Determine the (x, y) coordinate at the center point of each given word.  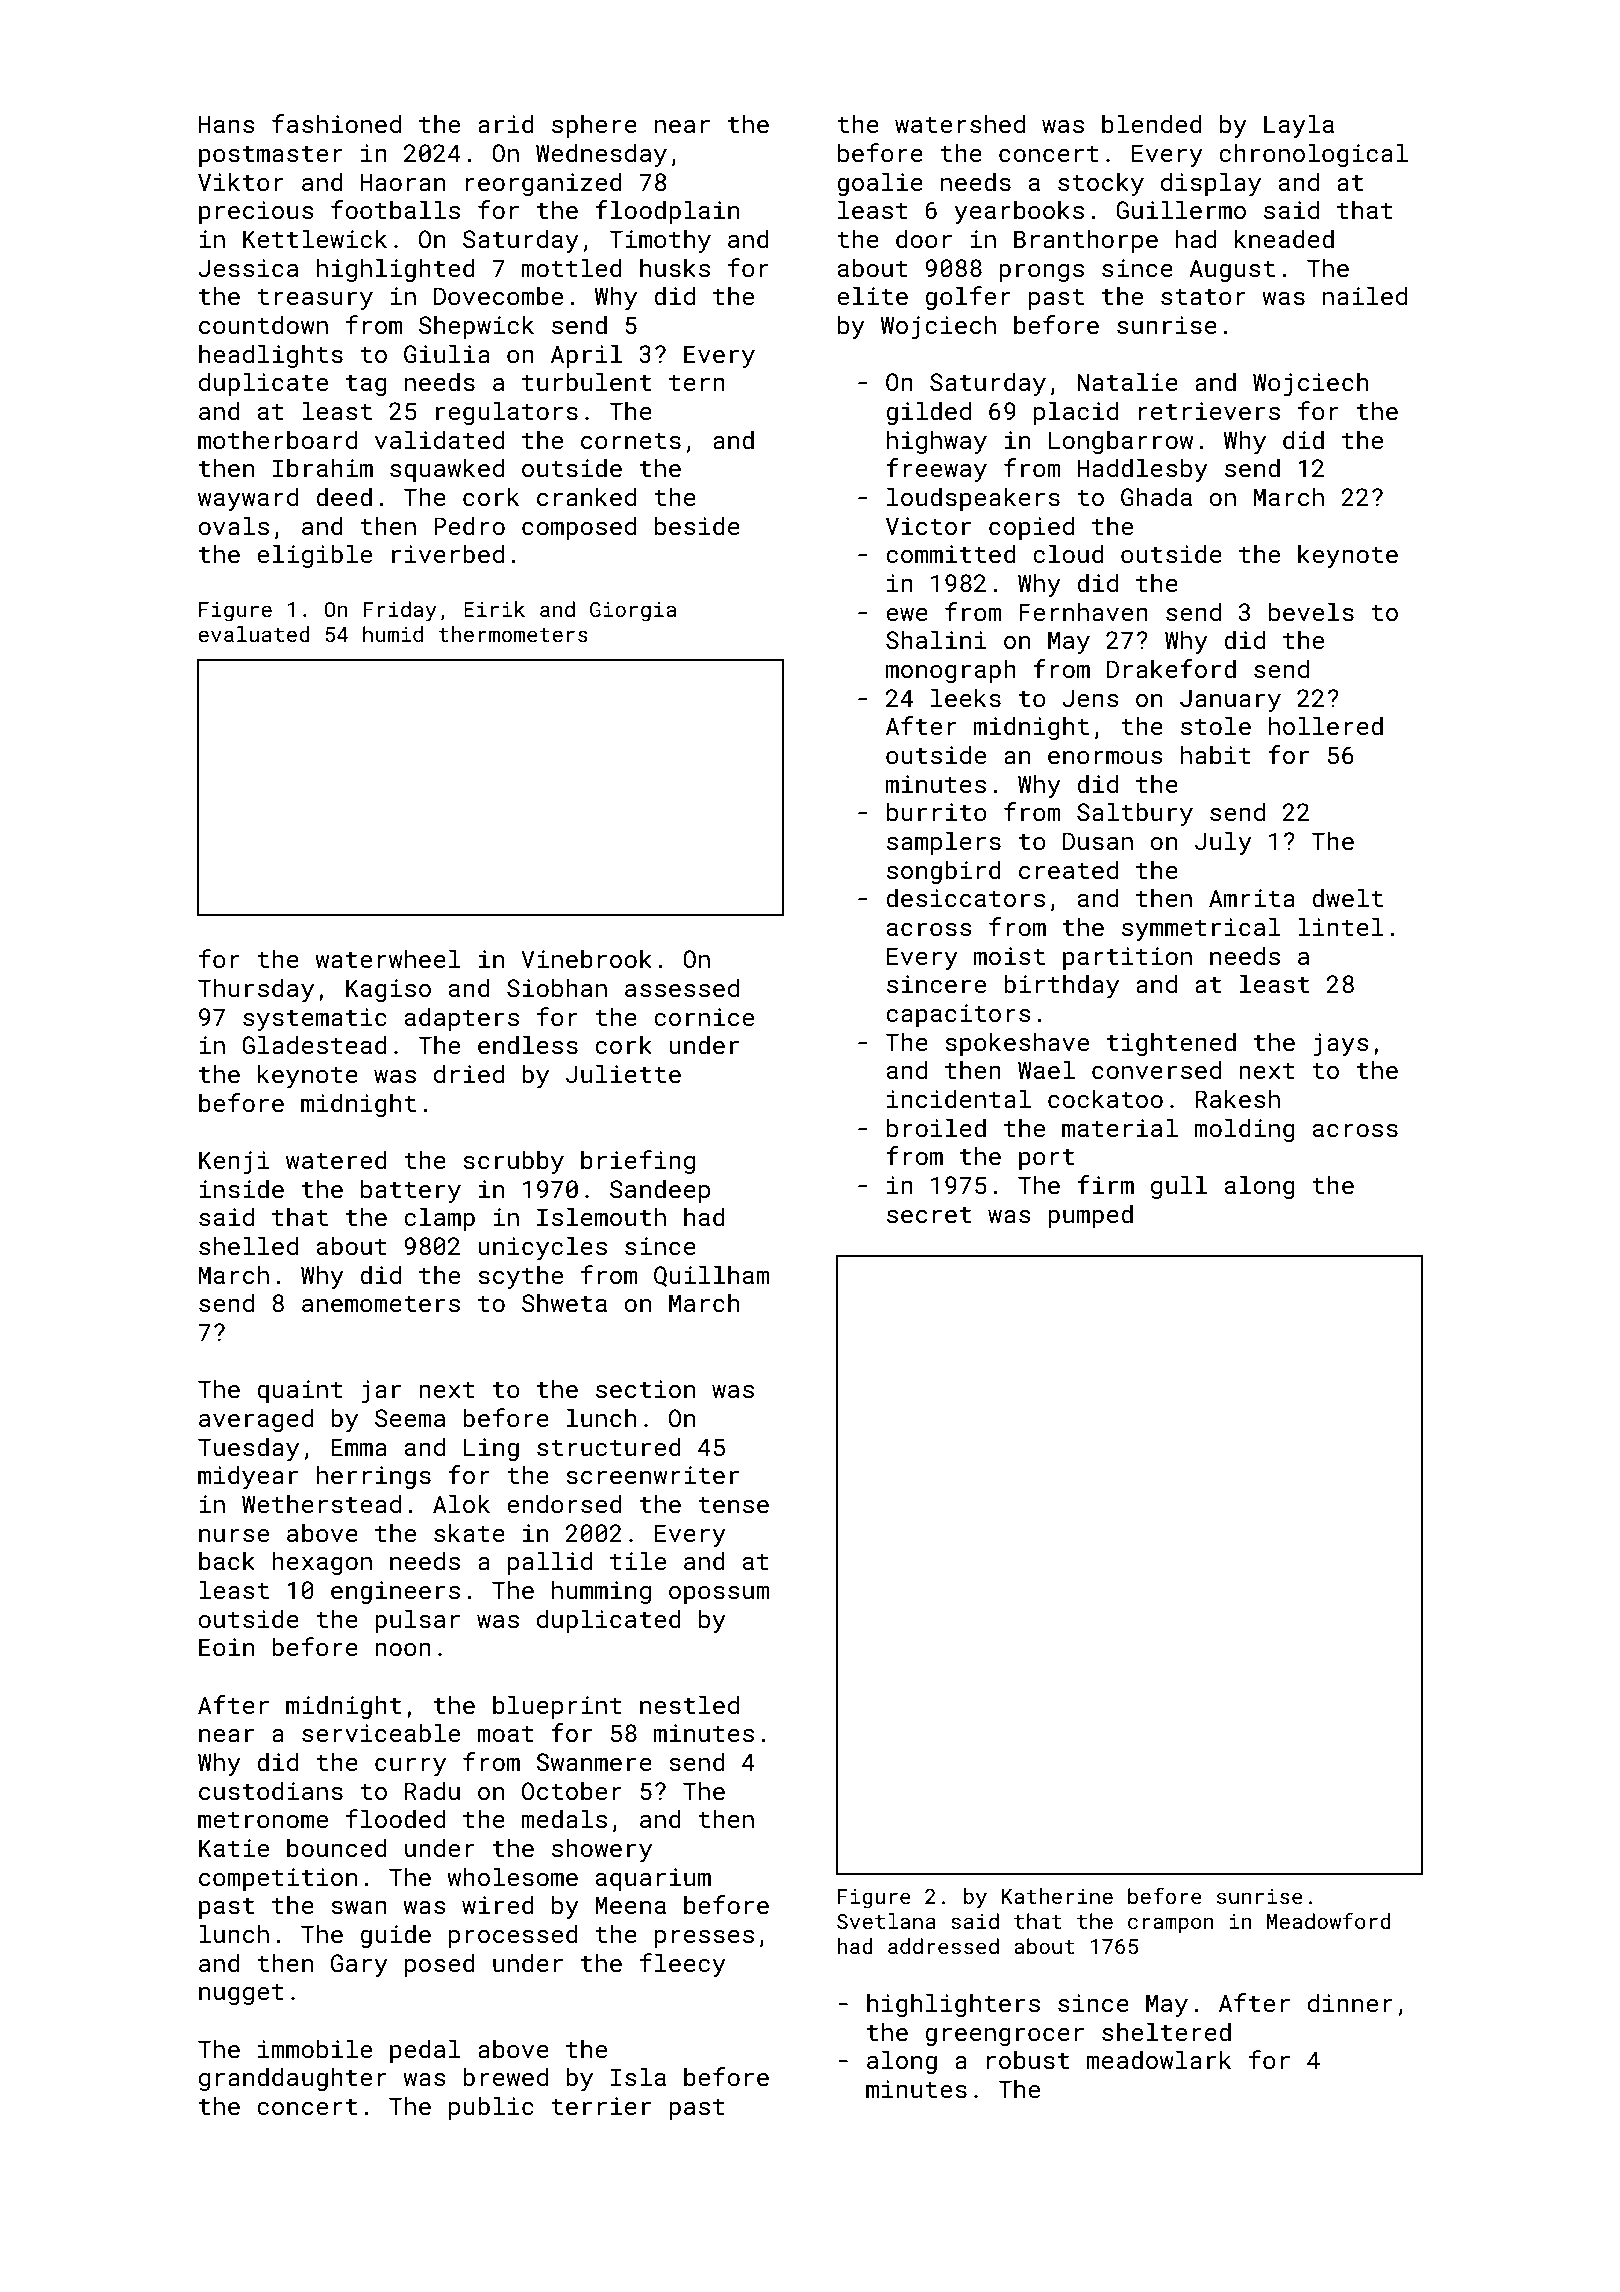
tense (733, 1505)
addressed (943, 1946)
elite (872, 295)
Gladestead (314, 1044)
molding (1244, 1130)
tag (366, 385)
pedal (425, 2051)
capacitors (958, 1015)
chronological (1313, 155)
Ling (491, 1449)
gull (1179, 1187)
